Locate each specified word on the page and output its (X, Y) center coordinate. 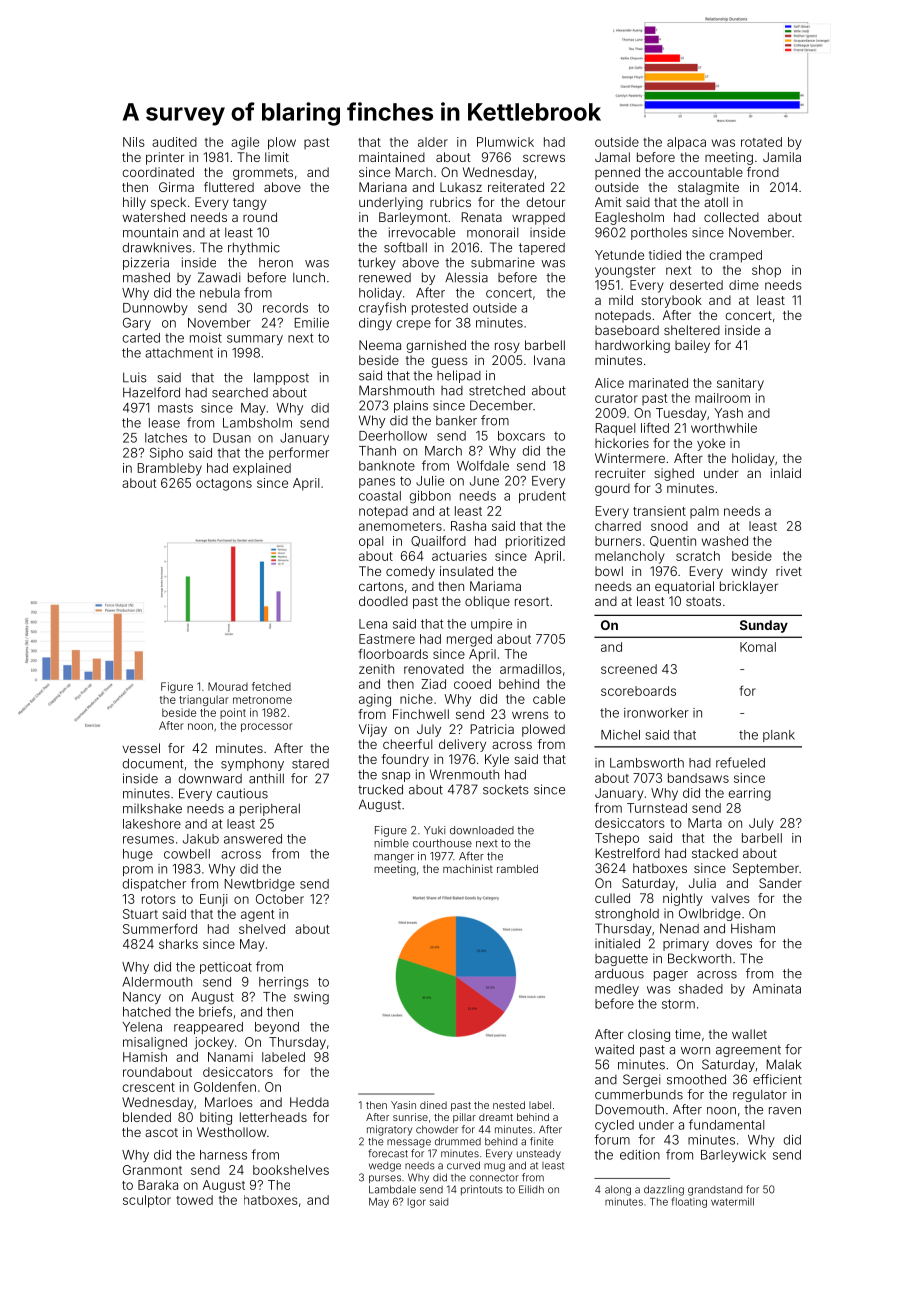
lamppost (281, 378)
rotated (761, 142)
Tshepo (617, 839)
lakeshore (152, 824)
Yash (728, 413)
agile (245, 143)
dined (433, 1105)
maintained (392, 157)
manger (394, 858)
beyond (277, 1028)
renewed (385, 278)
